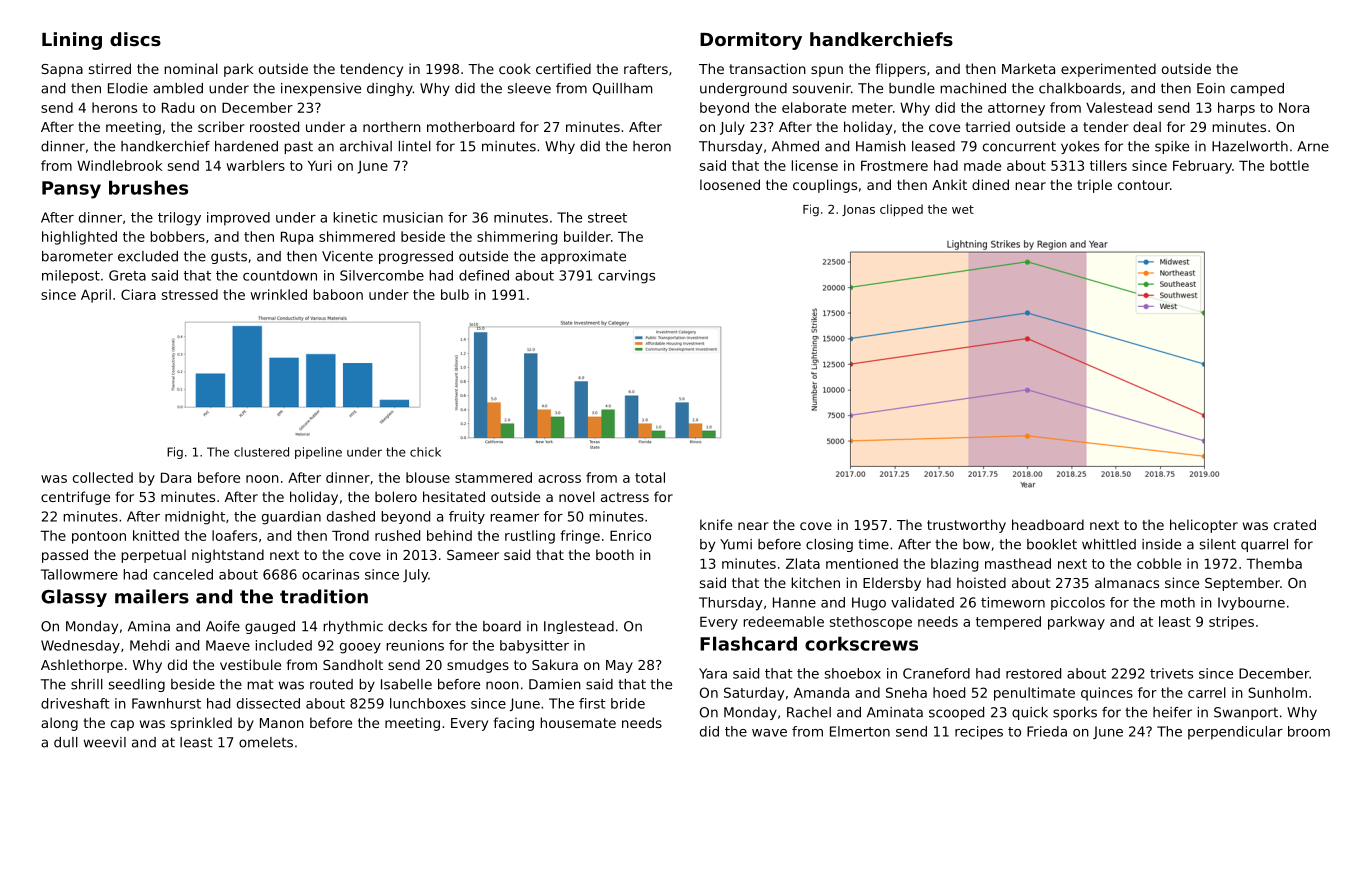  Describe the element at coordinates (650, 477) in the screenshot. I see `total` at that location.
